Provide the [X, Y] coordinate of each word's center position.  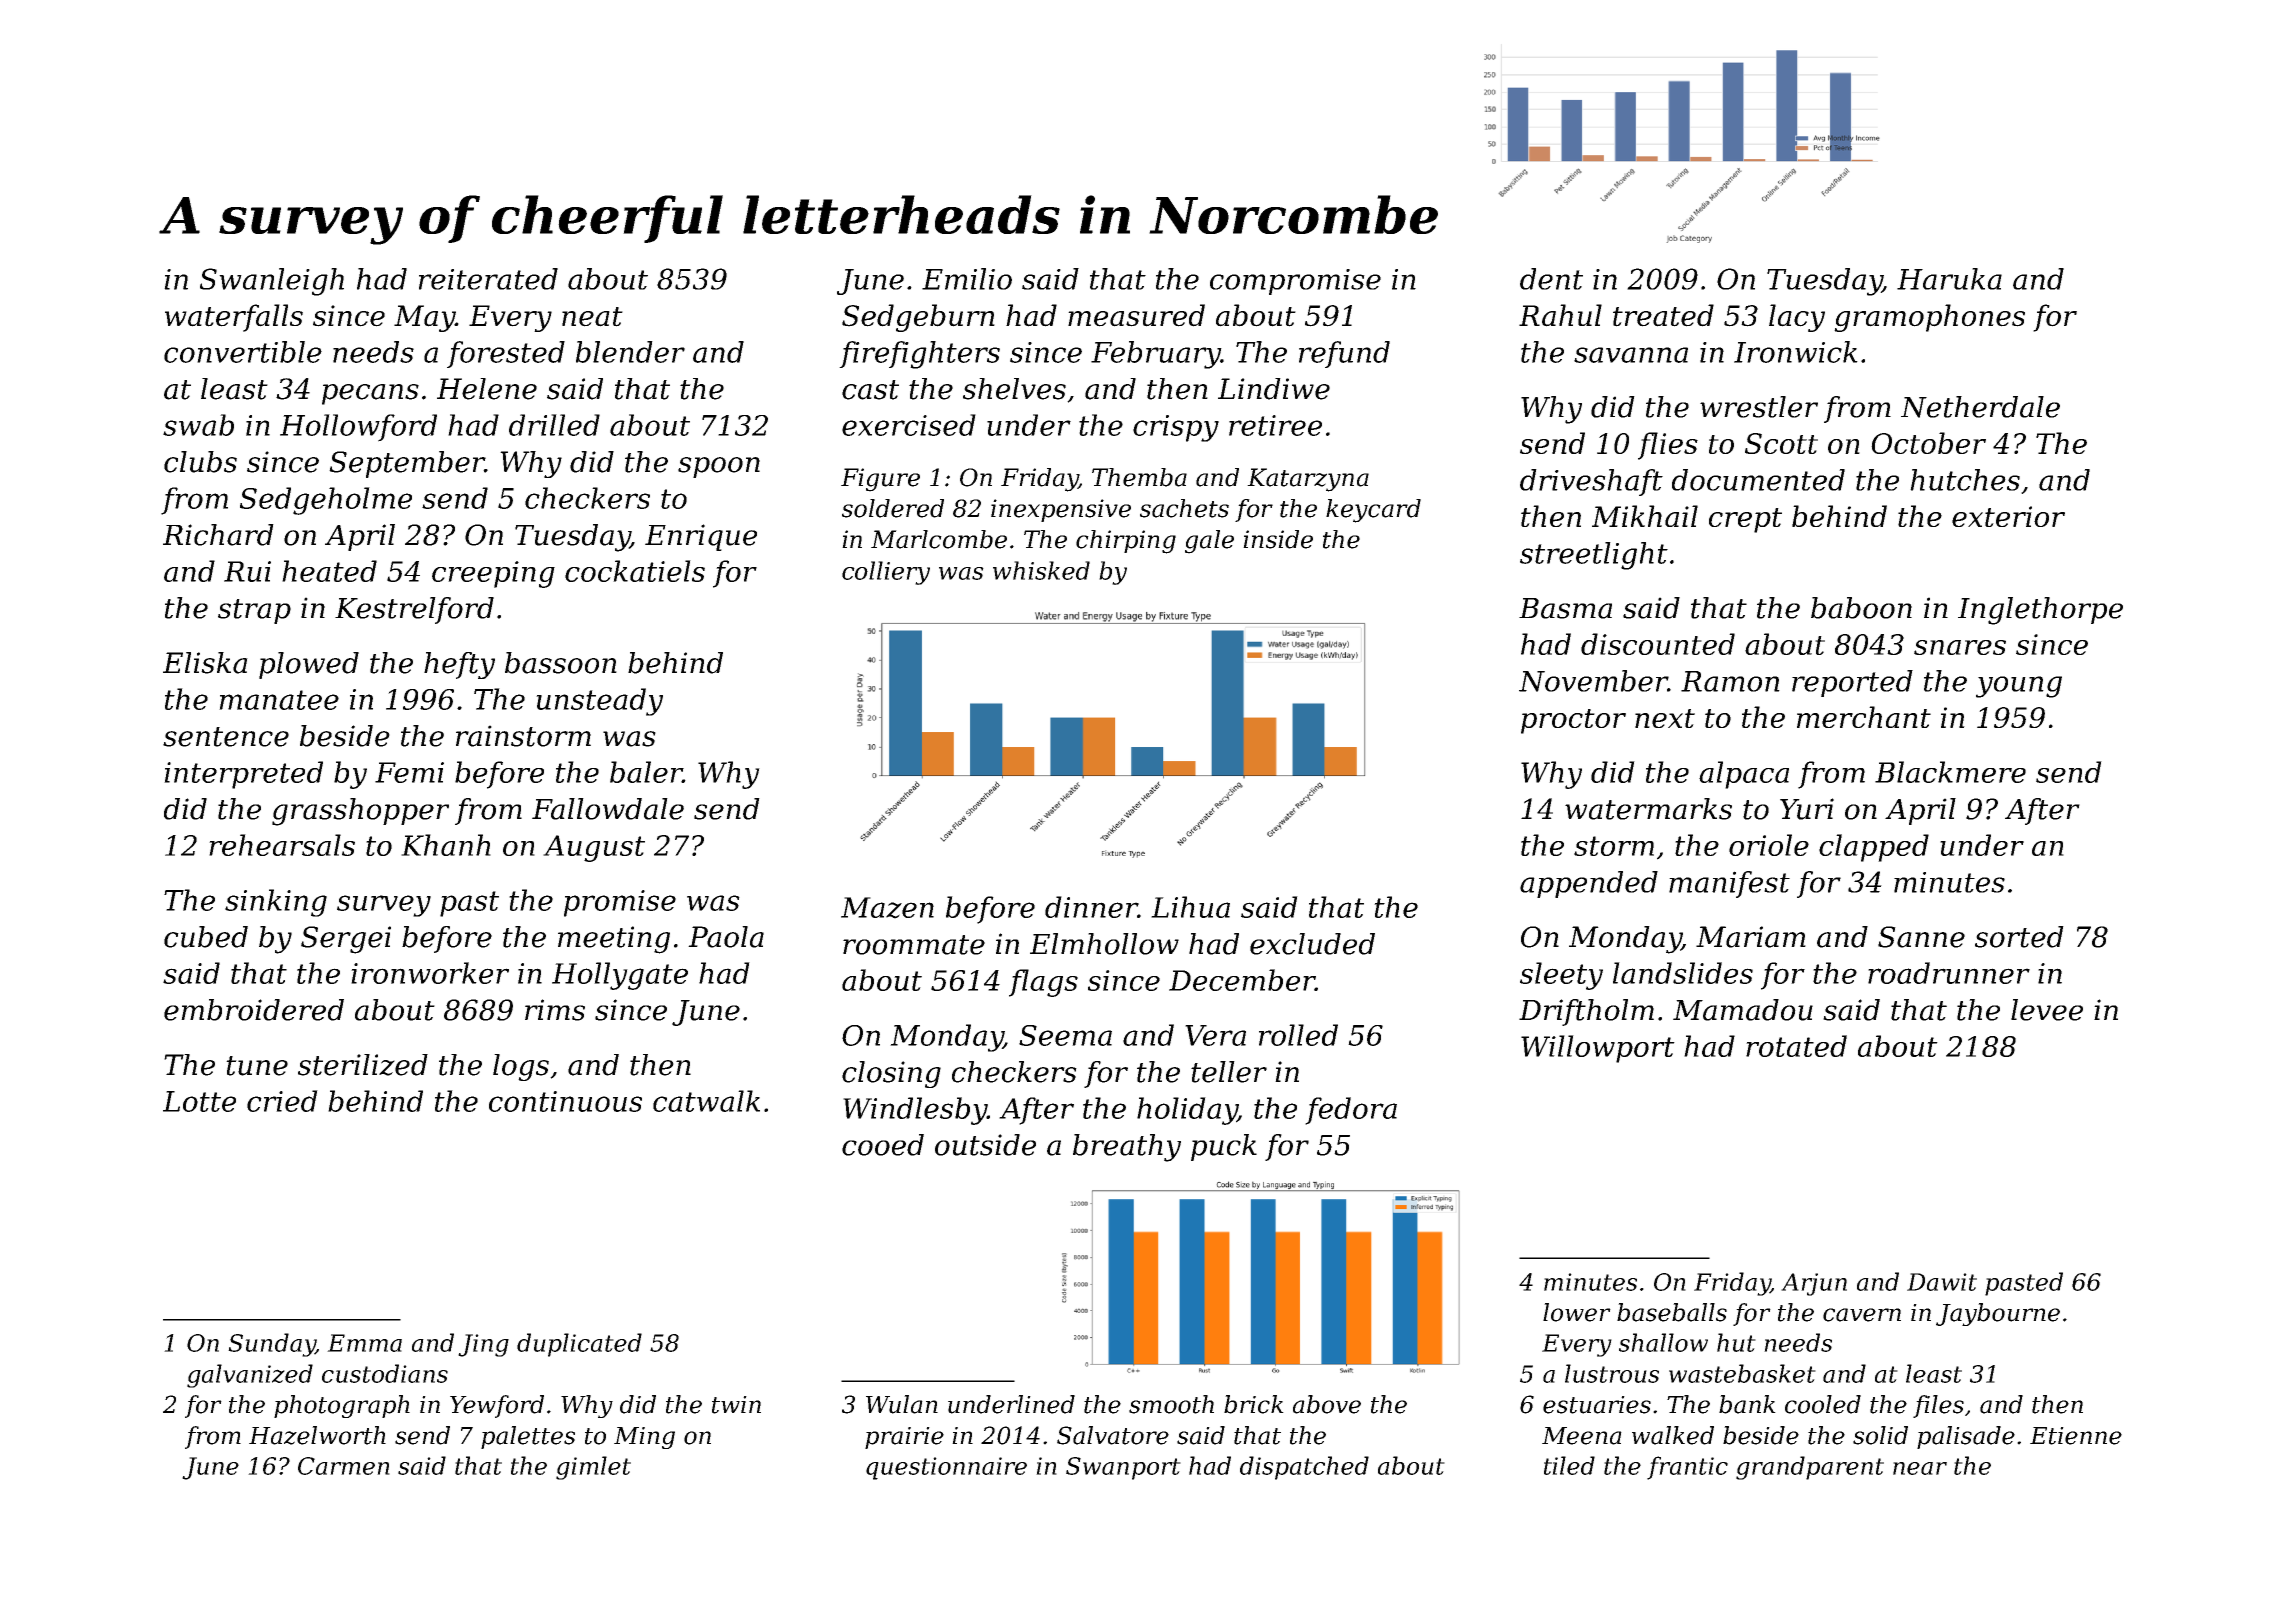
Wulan [902, 1404]
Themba [1139, 477]
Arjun [1814, 1284]
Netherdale [1980, 407]
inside [1278, 539]
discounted [1658, 644]
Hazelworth [317, 1435]
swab [198, 425]
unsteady [599, 702]
